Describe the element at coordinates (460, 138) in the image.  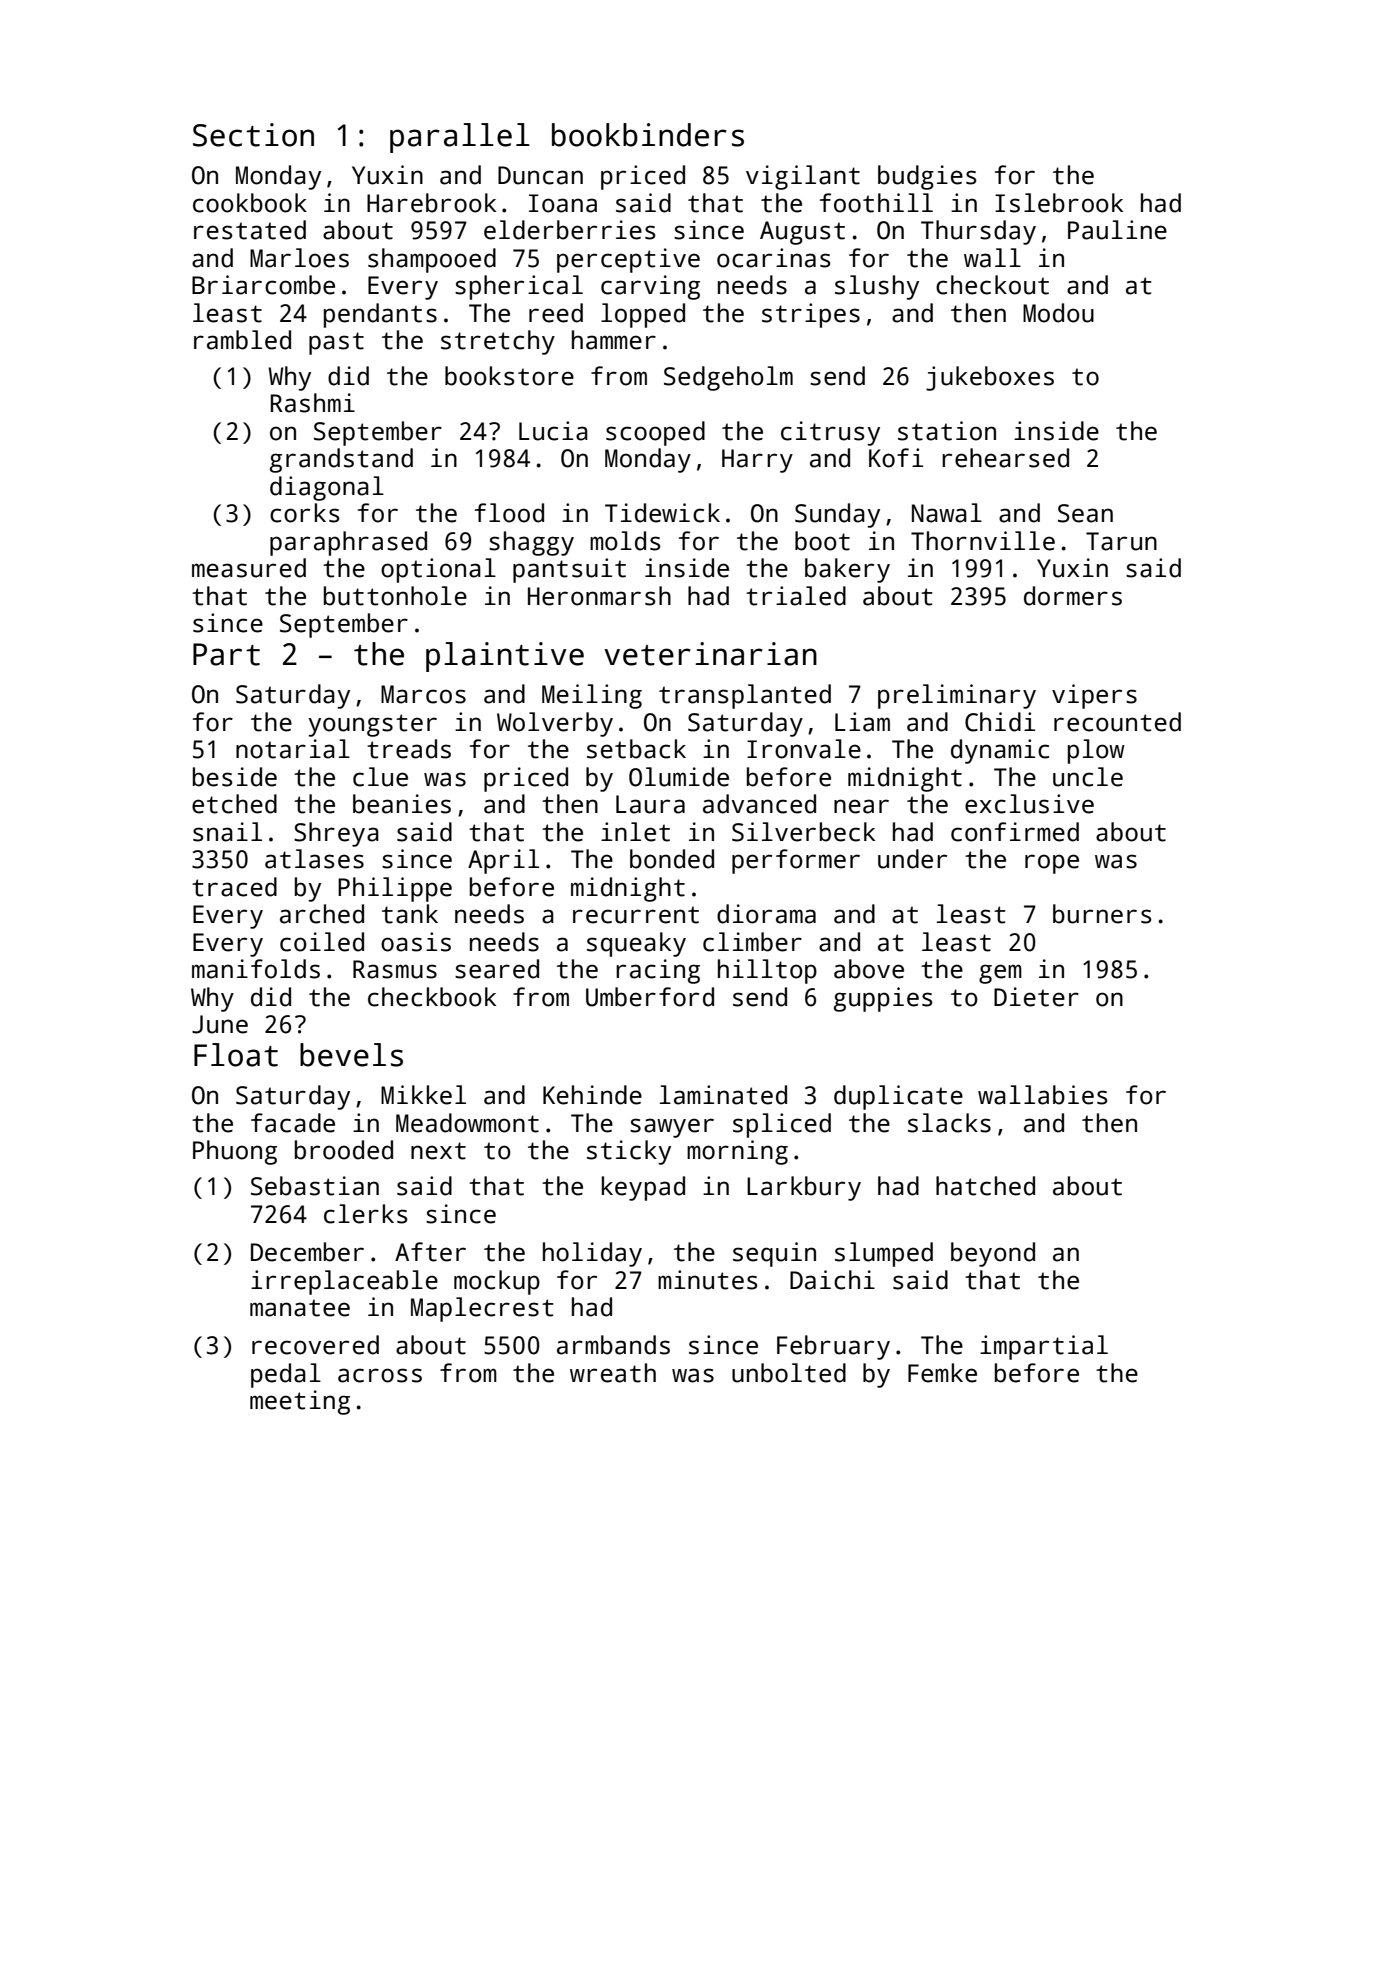
I see `parallel` at that location.
